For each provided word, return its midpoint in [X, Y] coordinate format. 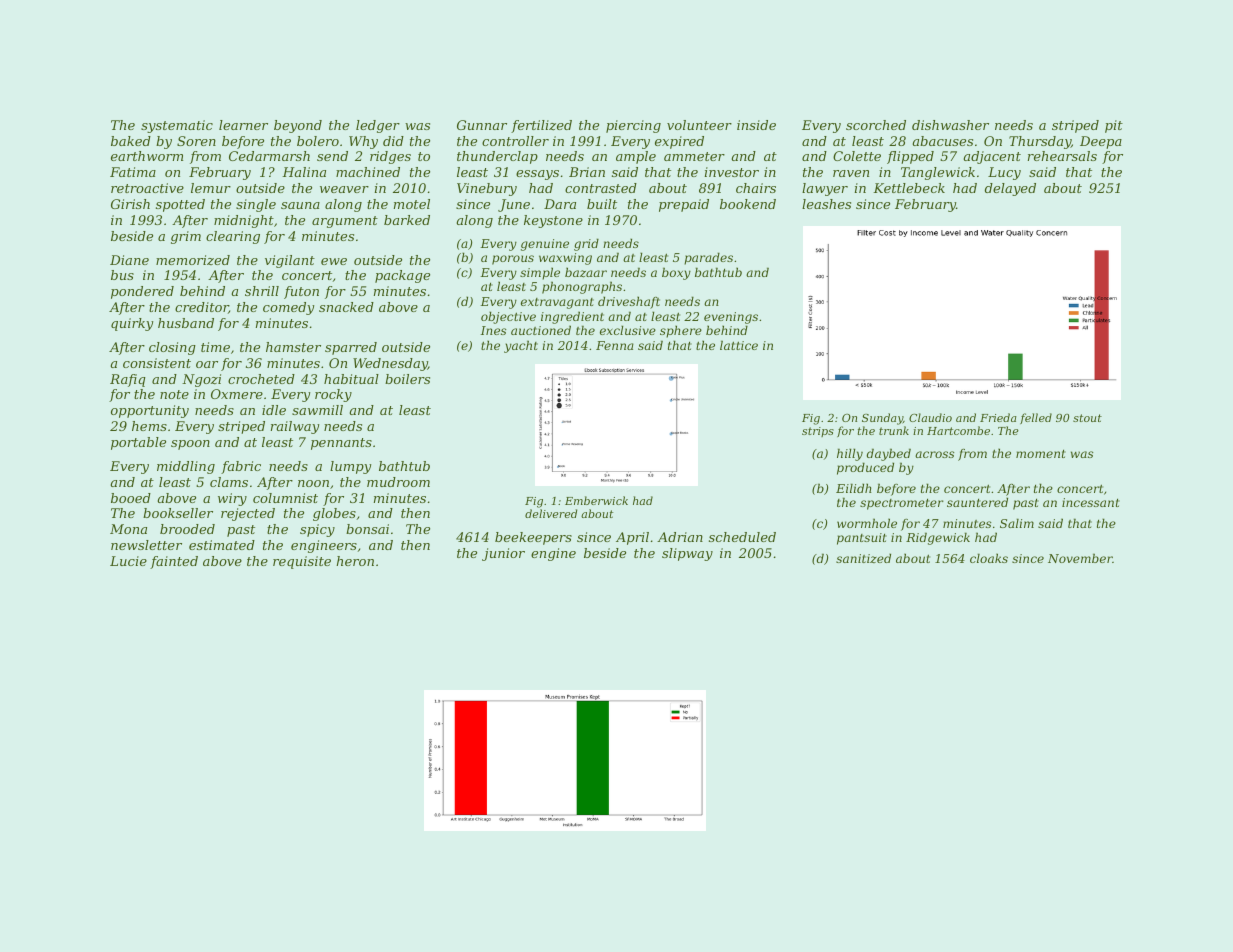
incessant [1091, 502]
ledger [378, 126]
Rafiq [128, 380]
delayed [1010, 189]
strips [818, 432]
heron [355, 561]
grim [186, 237]
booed [131, 498]
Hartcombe [958, 430]
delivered [551, 513]
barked [407, 220]
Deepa [1101, 142]
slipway [687, 554]
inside [756, 125]
